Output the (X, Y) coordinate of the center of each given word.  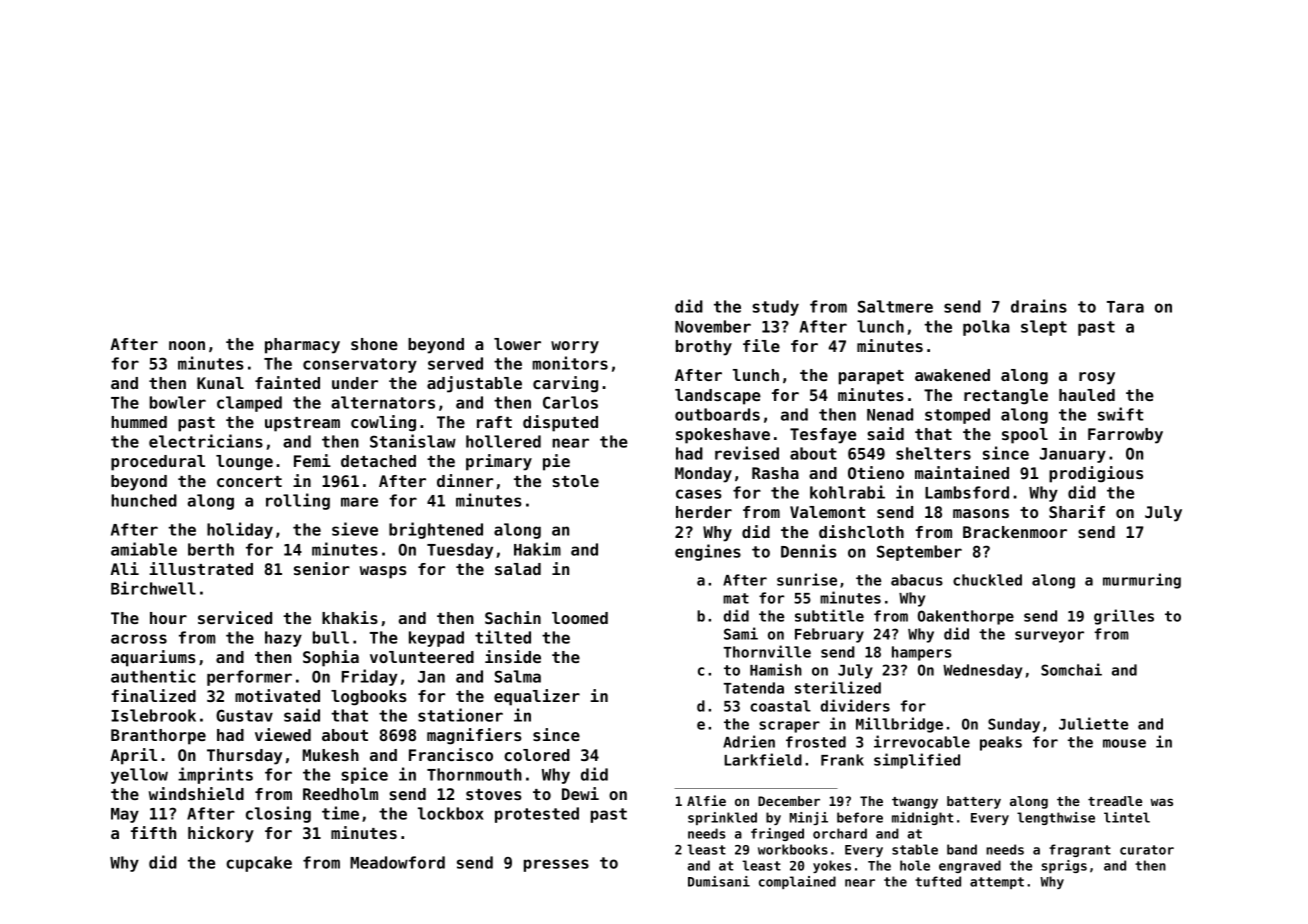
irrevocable (922, 741)
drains (1039, 306)
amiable (144, 549)
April (134, 756)
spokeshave (723, 436)
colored (537, 755)
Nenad (890, 414)
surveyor (1049, 637)
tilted (503, 637)
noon (187, 345)
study (775, 308)
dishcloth (861, 531)
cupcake (259, 864)
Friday (370, 677)
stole (575, 481)
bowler (178, 402)
